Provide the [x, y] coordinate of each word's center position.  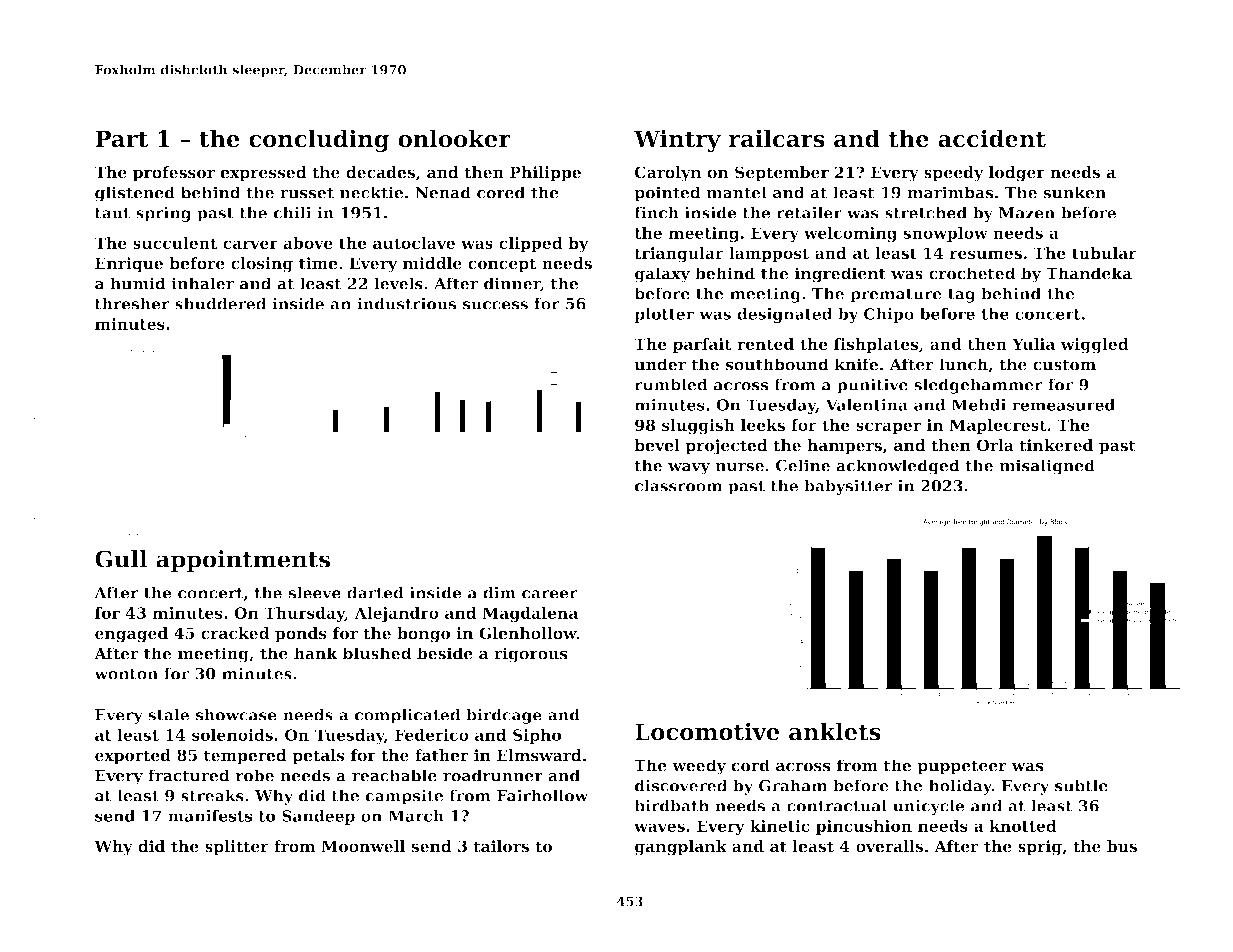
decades [380, 172]
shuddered [221, 303]
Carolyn [668, 174]
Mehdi [979, 405]
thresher [132, 303]
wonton [126, 674]
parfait [702, 345]
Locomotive [707, 731]
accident [992, 138]
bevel [657, 445]
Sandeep [318, 817]
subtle [1081, 785]
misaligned [1047, 467]
